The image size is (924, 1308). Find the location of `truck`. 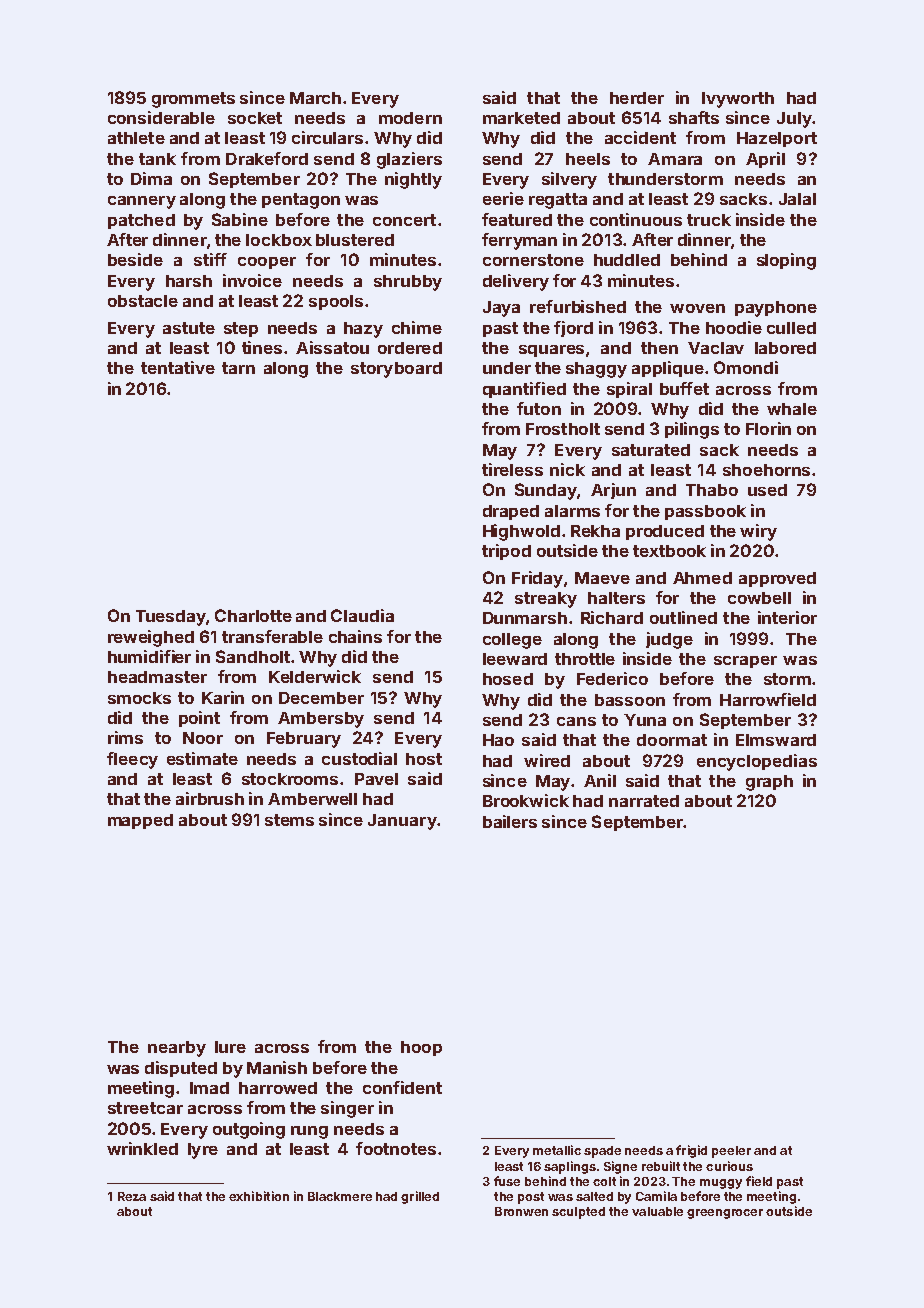

truck is located at coordinates (709, 220).
